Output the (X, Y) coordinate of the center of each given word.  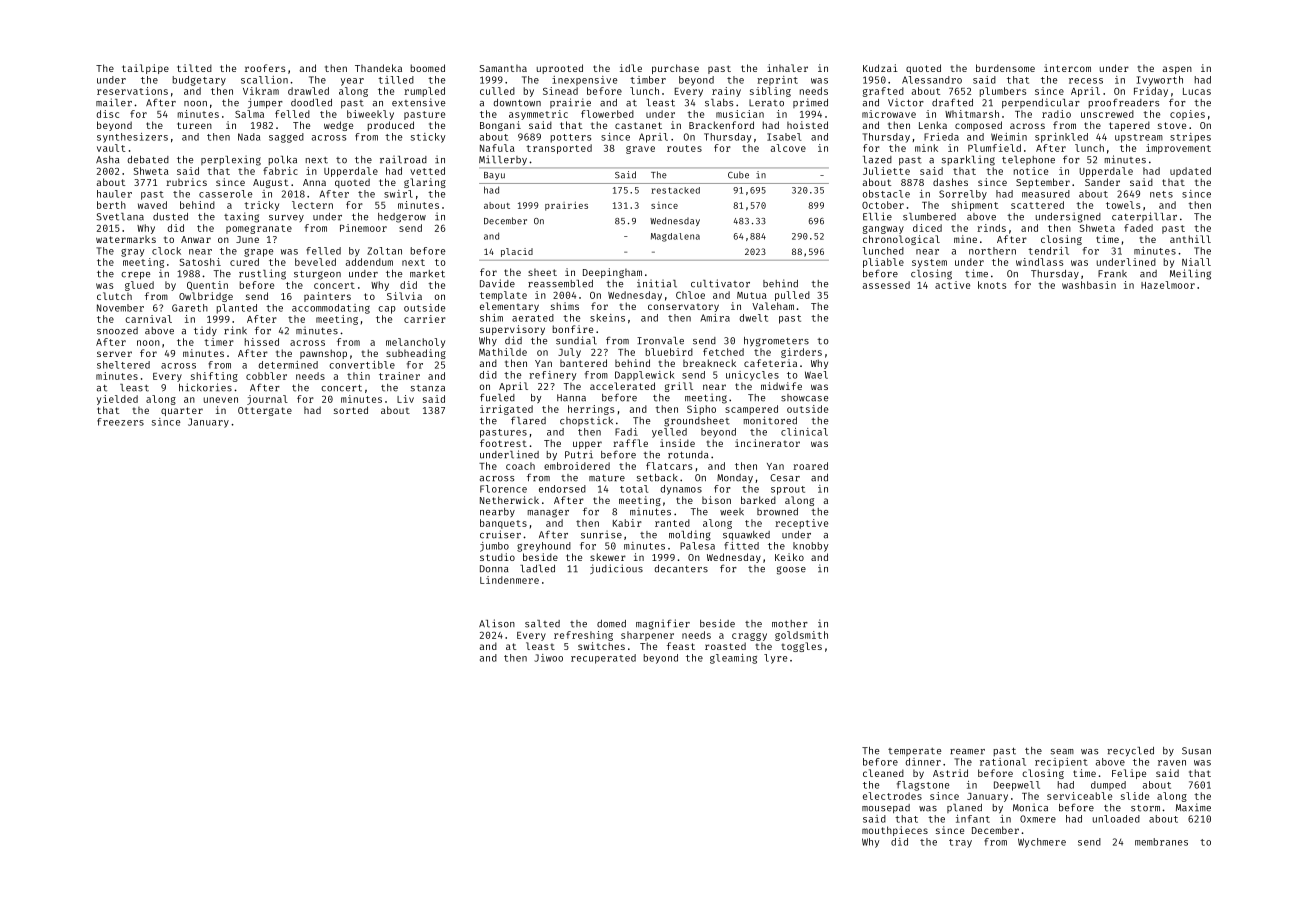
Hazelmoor (1168, 285)
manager (548, 513)
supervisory (512, 330)
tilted (194, 68)
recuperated (603, 659)
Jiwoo (548, 658)
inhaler (787, 68)
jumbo (494, 547)
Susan (1196, 751)
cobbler (266, 376)
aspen (1177, 70)
